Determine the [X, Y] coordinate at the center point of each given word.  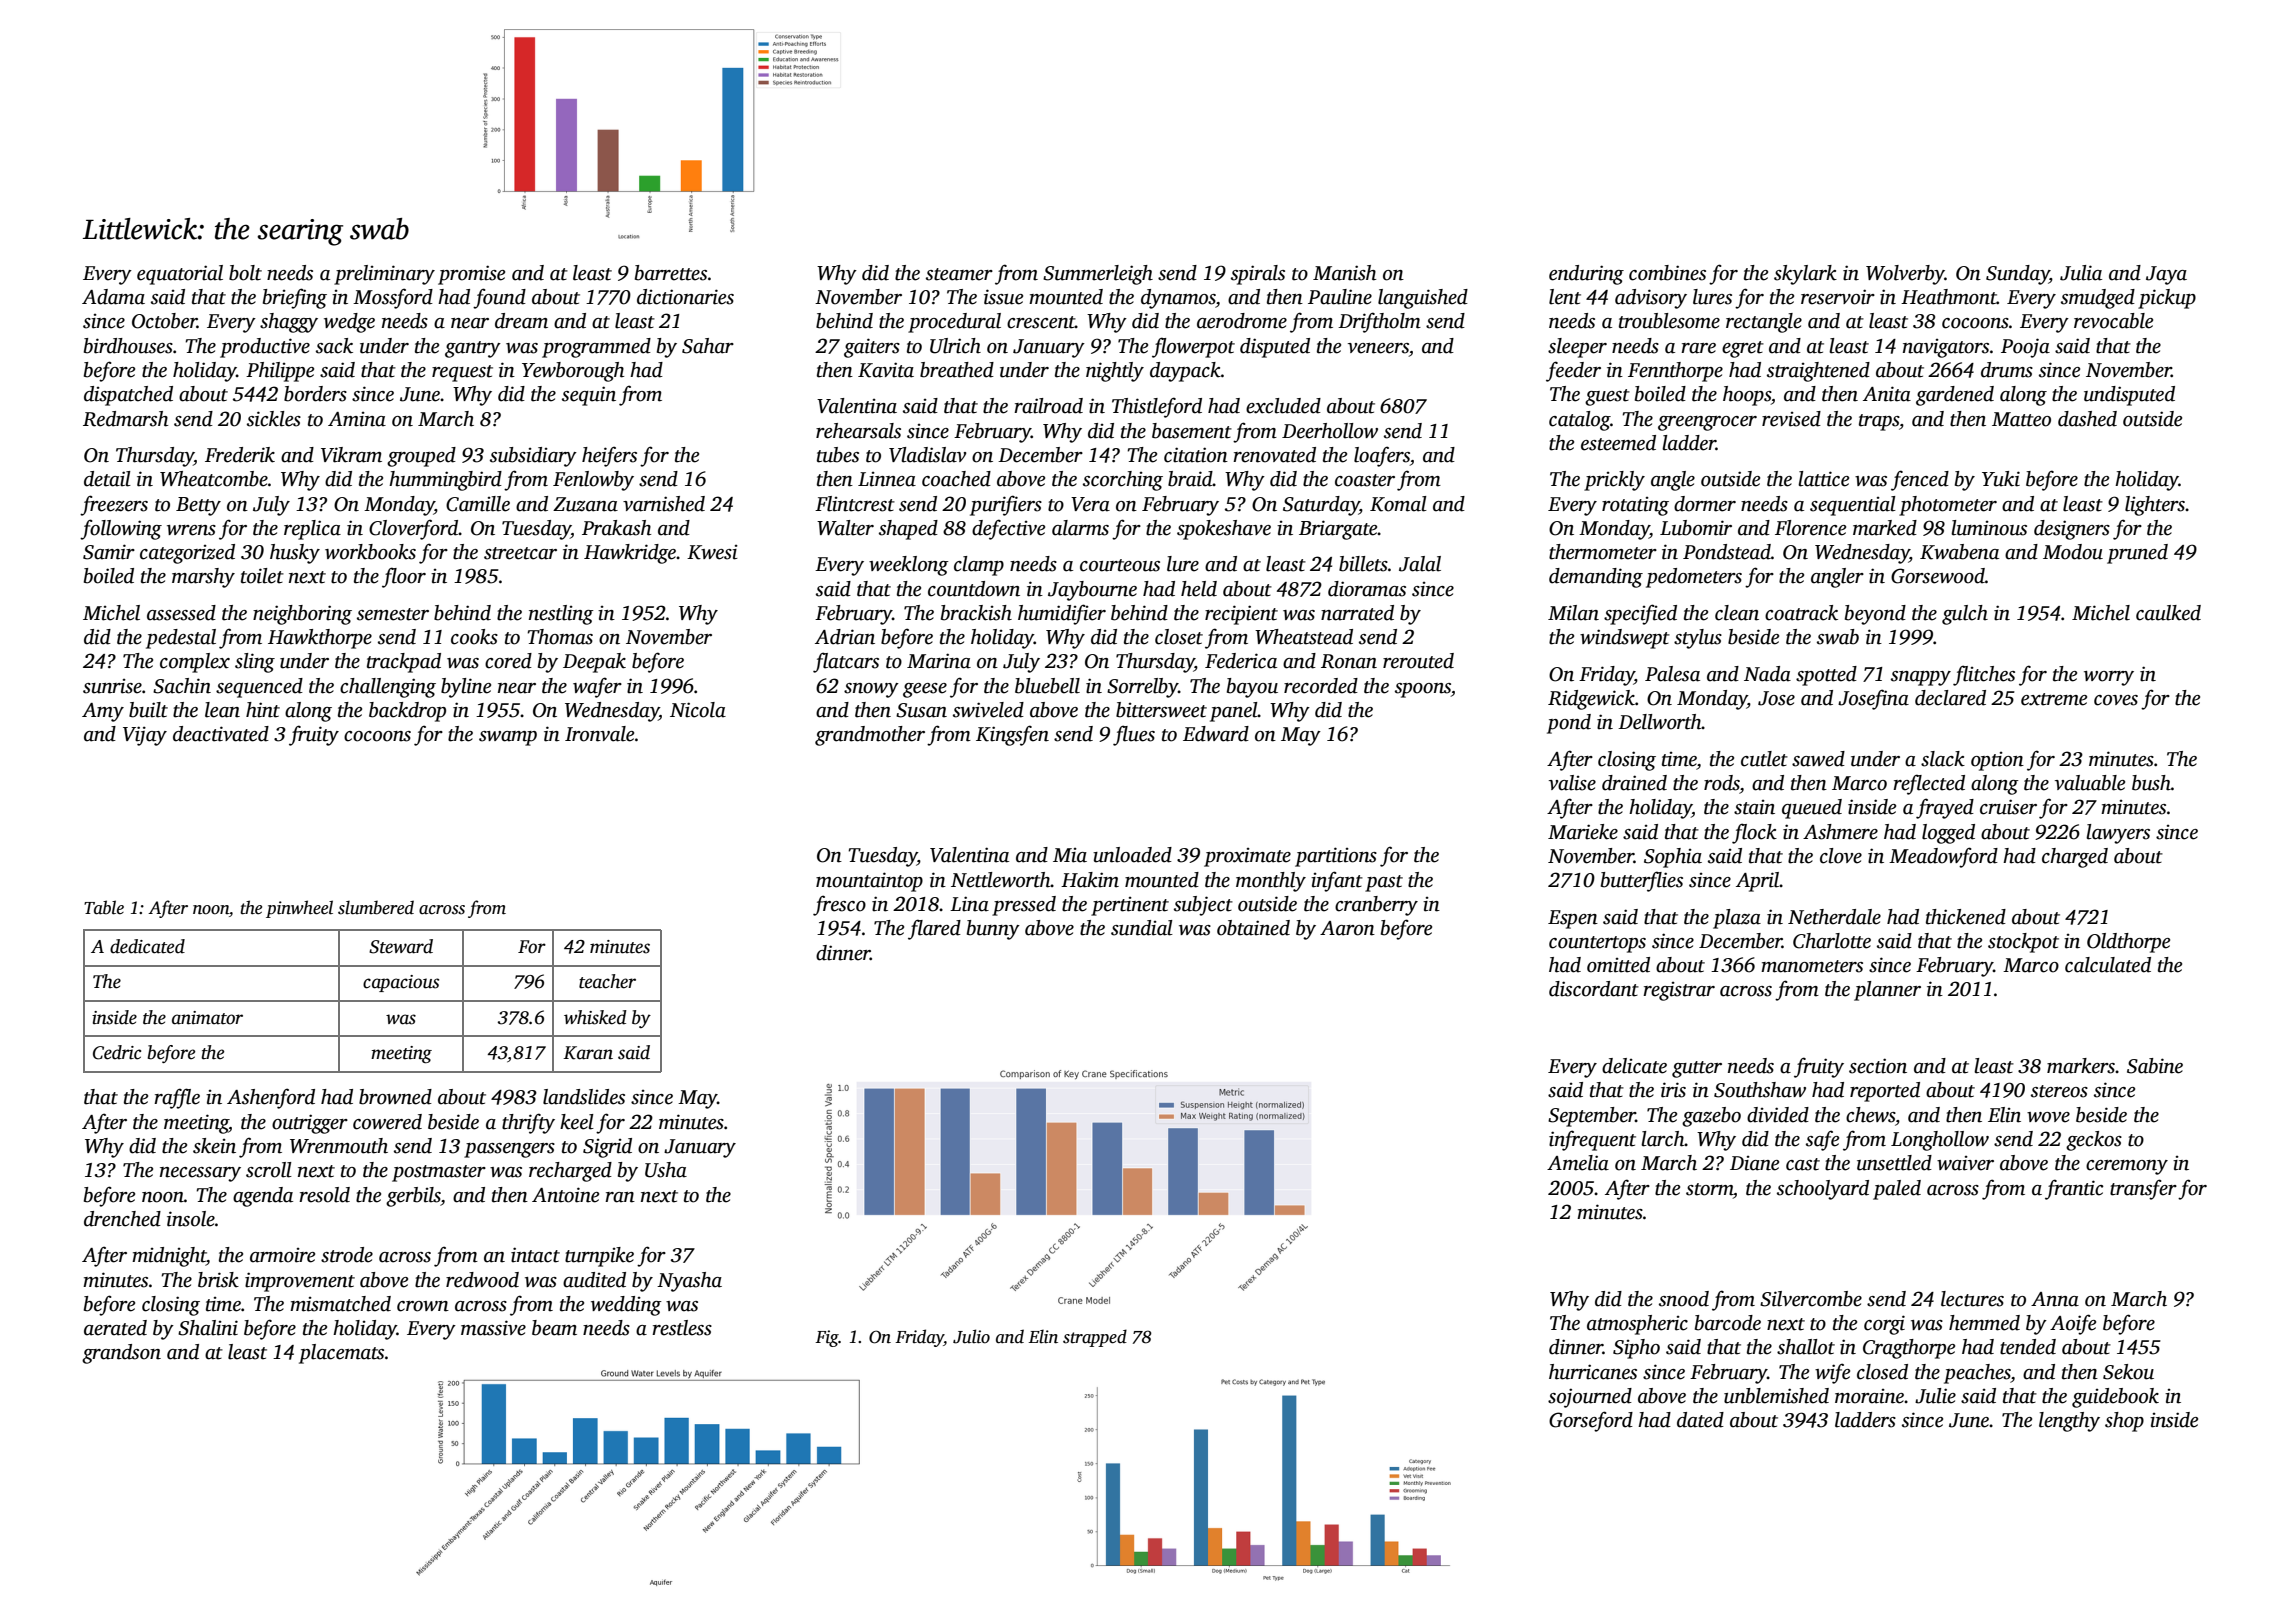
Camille [478, 504]
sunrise [112, 686]
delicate [1634, 1066]
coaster [1365, 480]
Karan [588, 1053]
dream [521, 321]
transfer [2143, 1189]
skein [214, 1146]
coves [2116, 700]
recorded [1321, 686]
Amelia [1578, 1163]
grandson [121, 1354]
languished [1423, 299]
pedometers [1694, 578]
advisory [1651, 299]
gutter [1697, 1069]
